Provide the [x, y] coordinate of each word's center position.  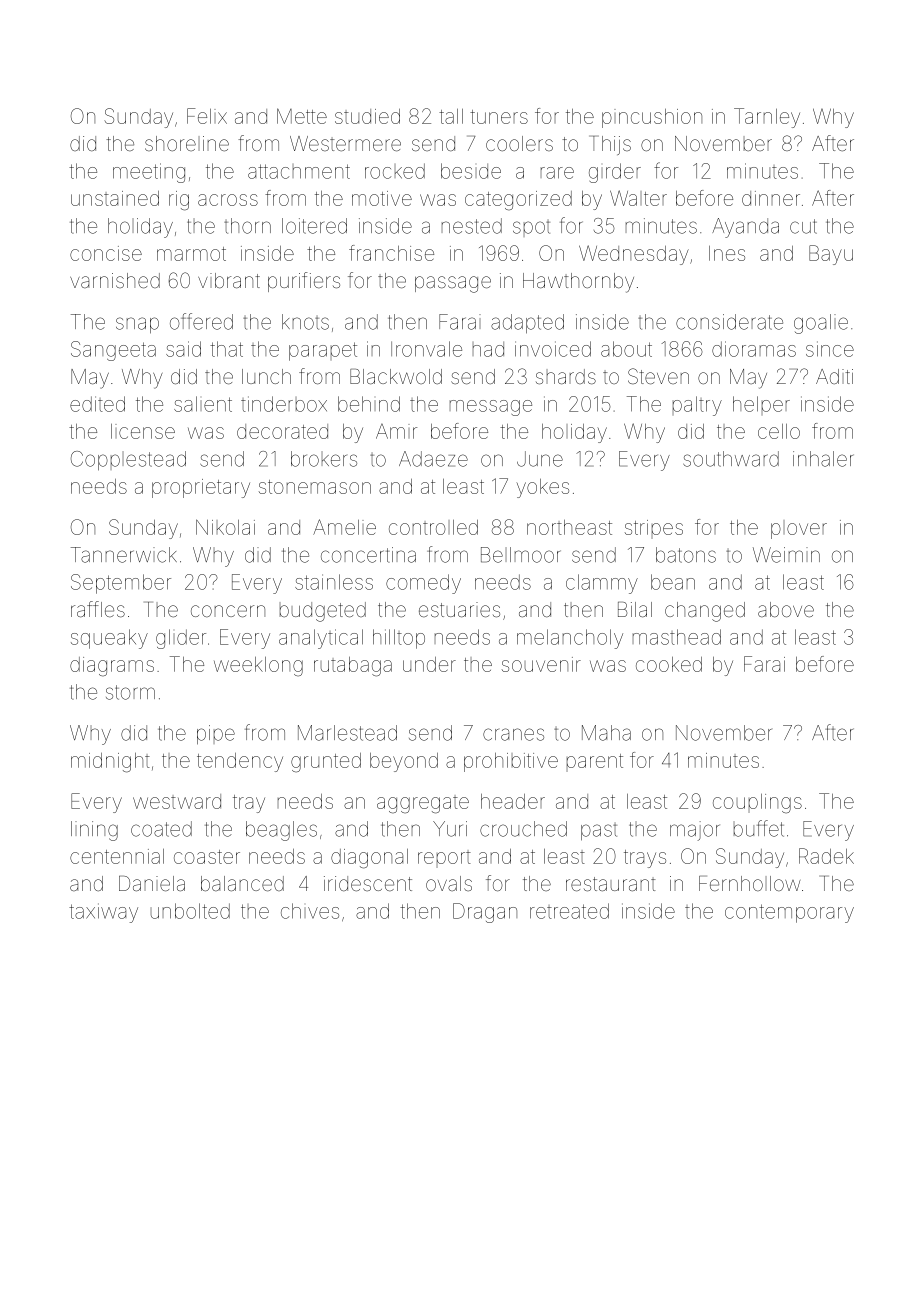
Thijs [610, 145]
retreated [569, 911]
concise [106, 253]
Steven [658, 376]
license [143, 431]
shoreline [187, 143]
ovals [449, 883]
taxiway [103, 913]
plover [799, 529]
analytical [321, 639]
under [429, 664]
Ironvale [426, 349]
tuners [499, 117]
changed [705, 612]
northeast [569, 527]
